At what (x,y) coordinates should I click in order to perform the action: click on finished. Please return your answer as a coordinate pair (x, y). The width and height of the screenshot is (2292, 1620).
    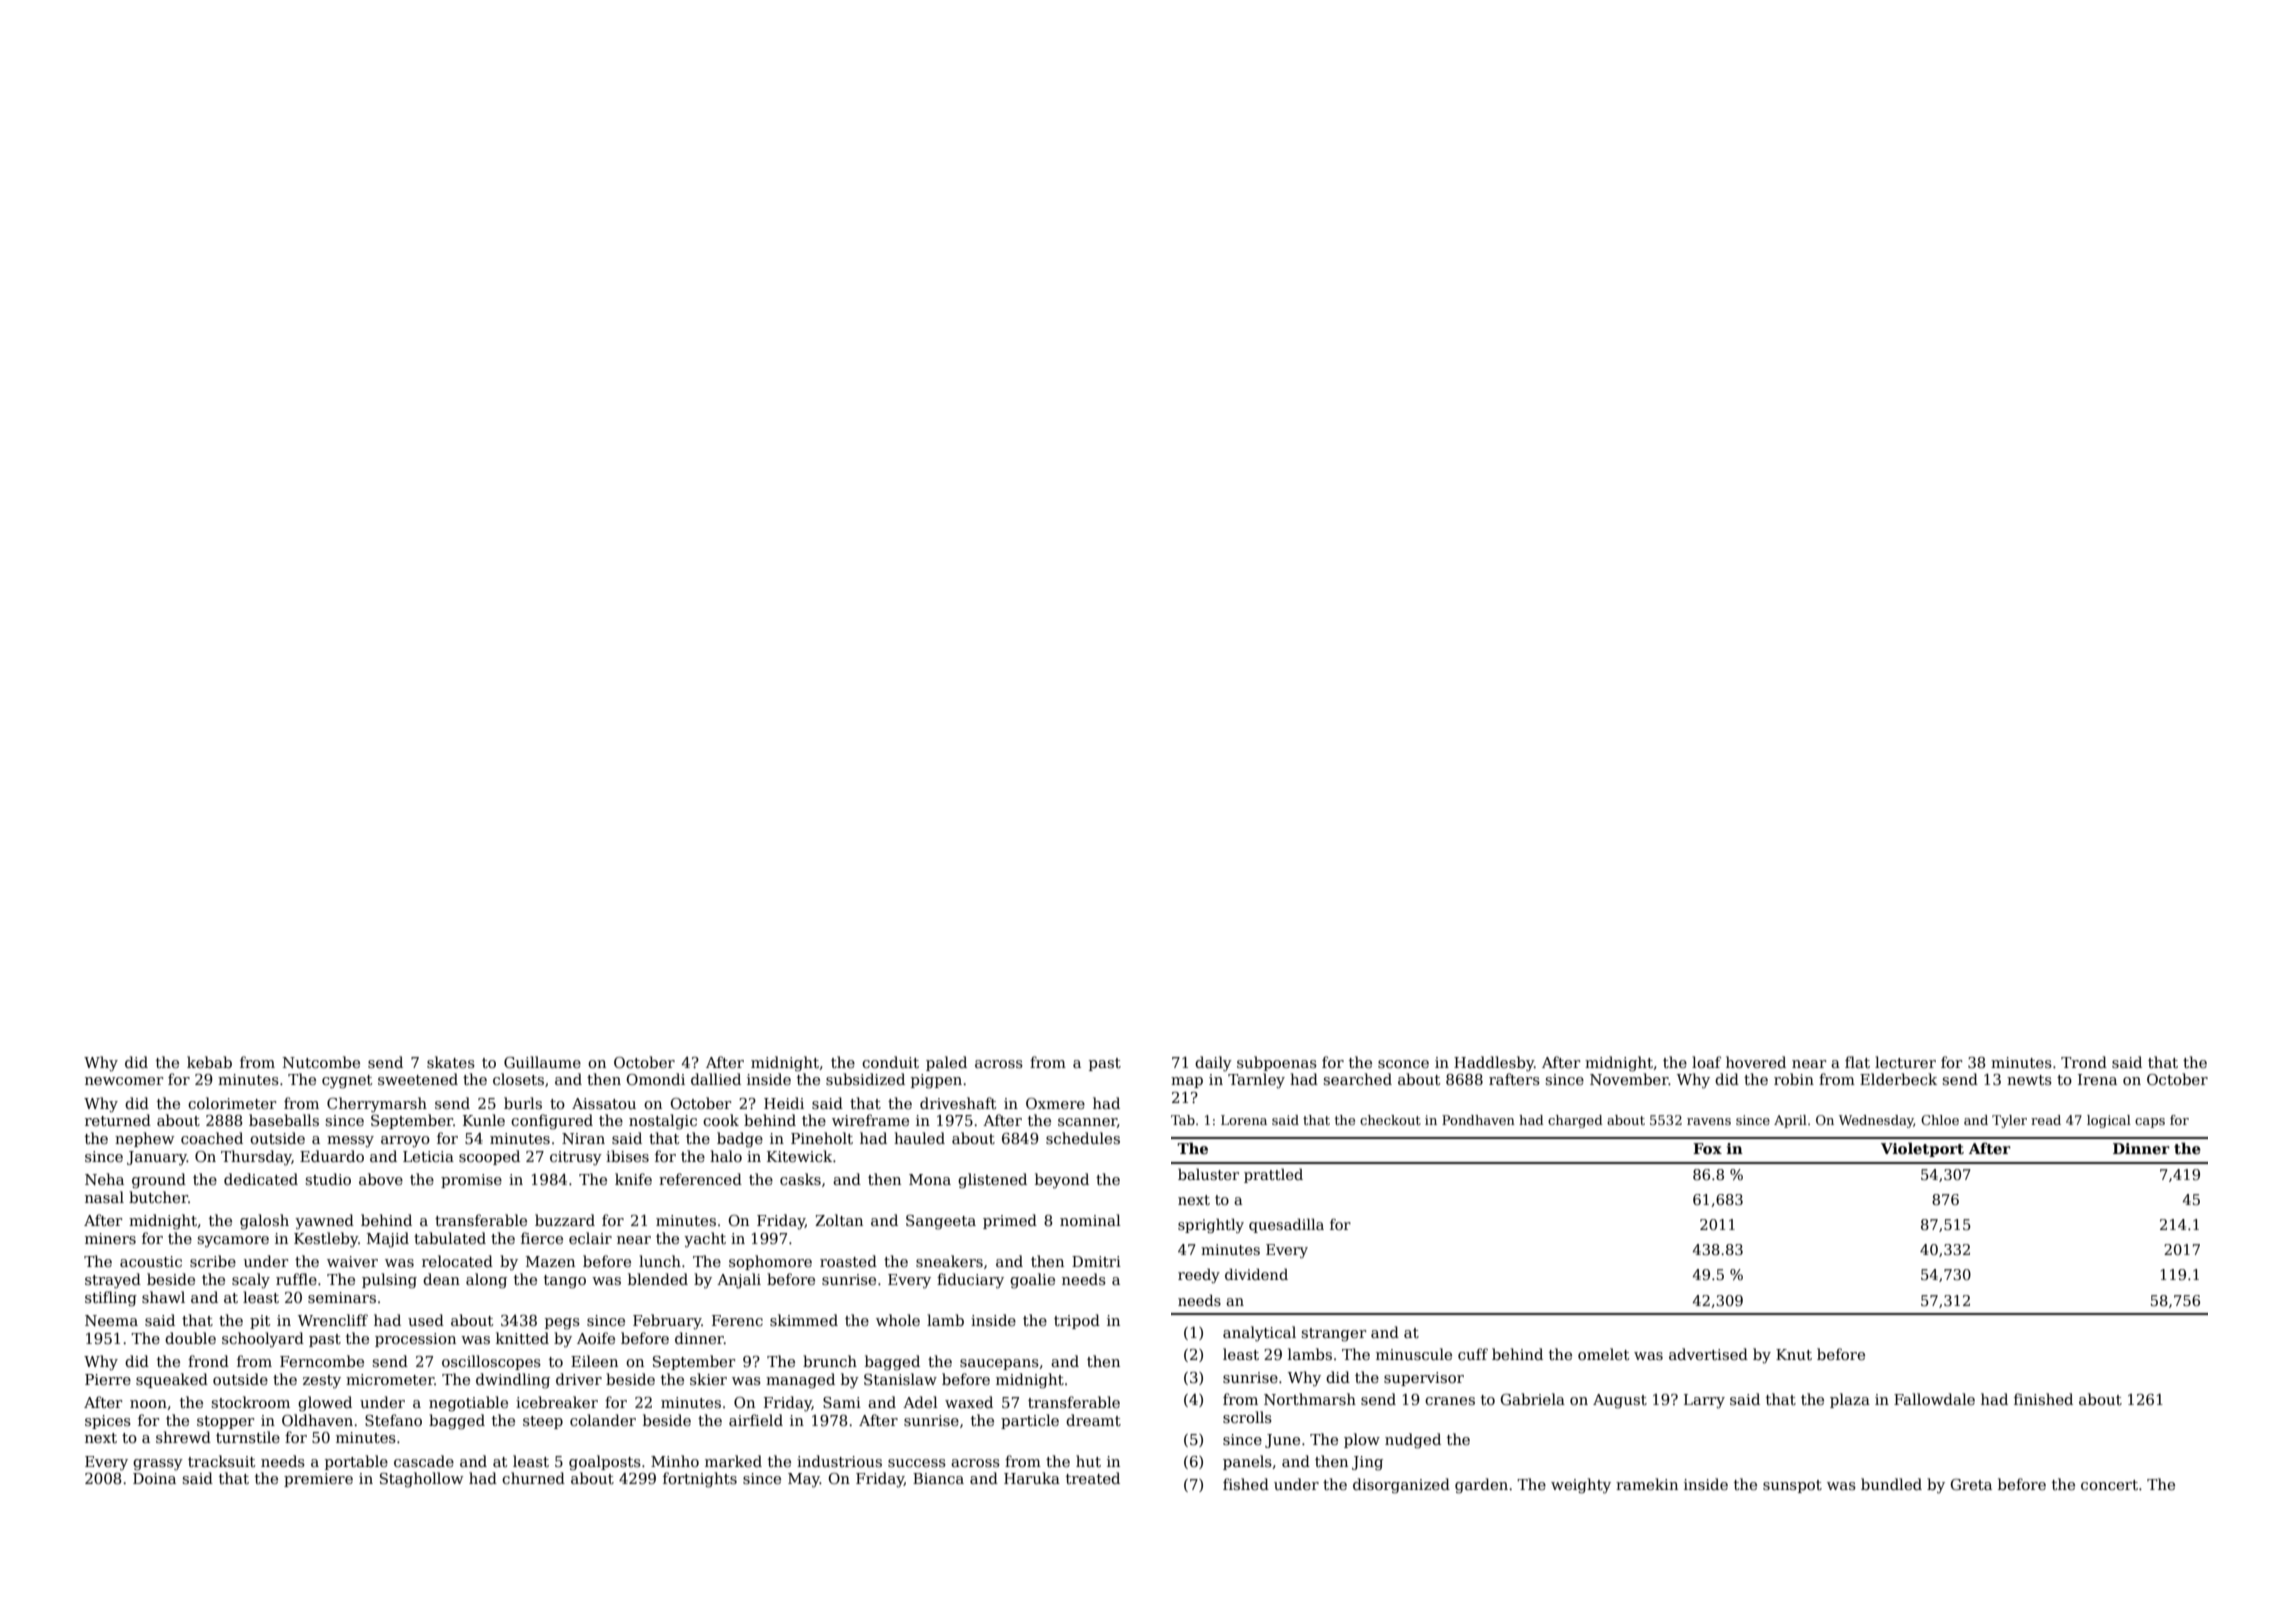
    Looking at the image, I should click on (2043, 1399).
